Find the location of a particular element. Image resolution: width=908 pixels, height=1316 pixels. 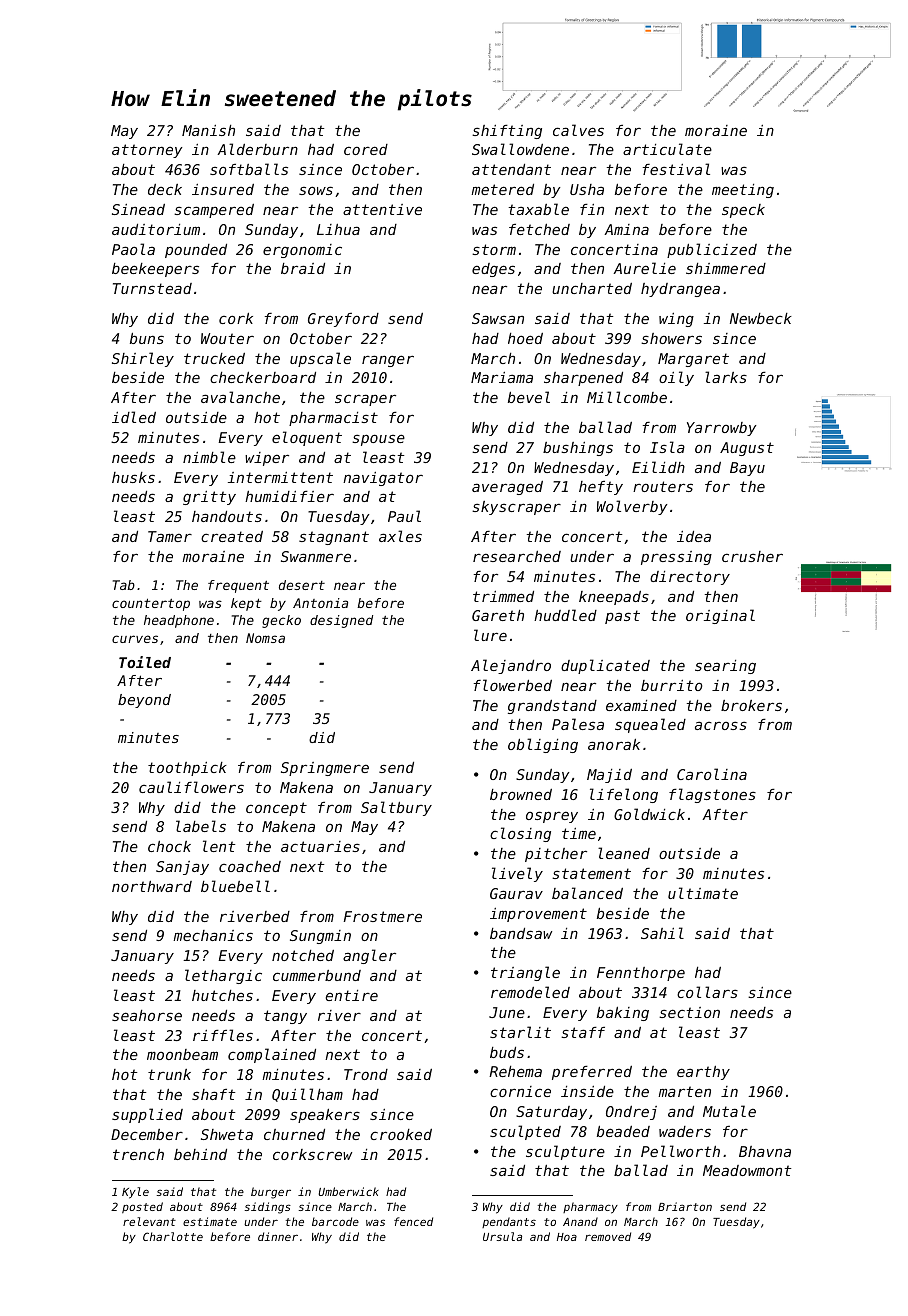

articulate is located at coordinates (667, 149).
